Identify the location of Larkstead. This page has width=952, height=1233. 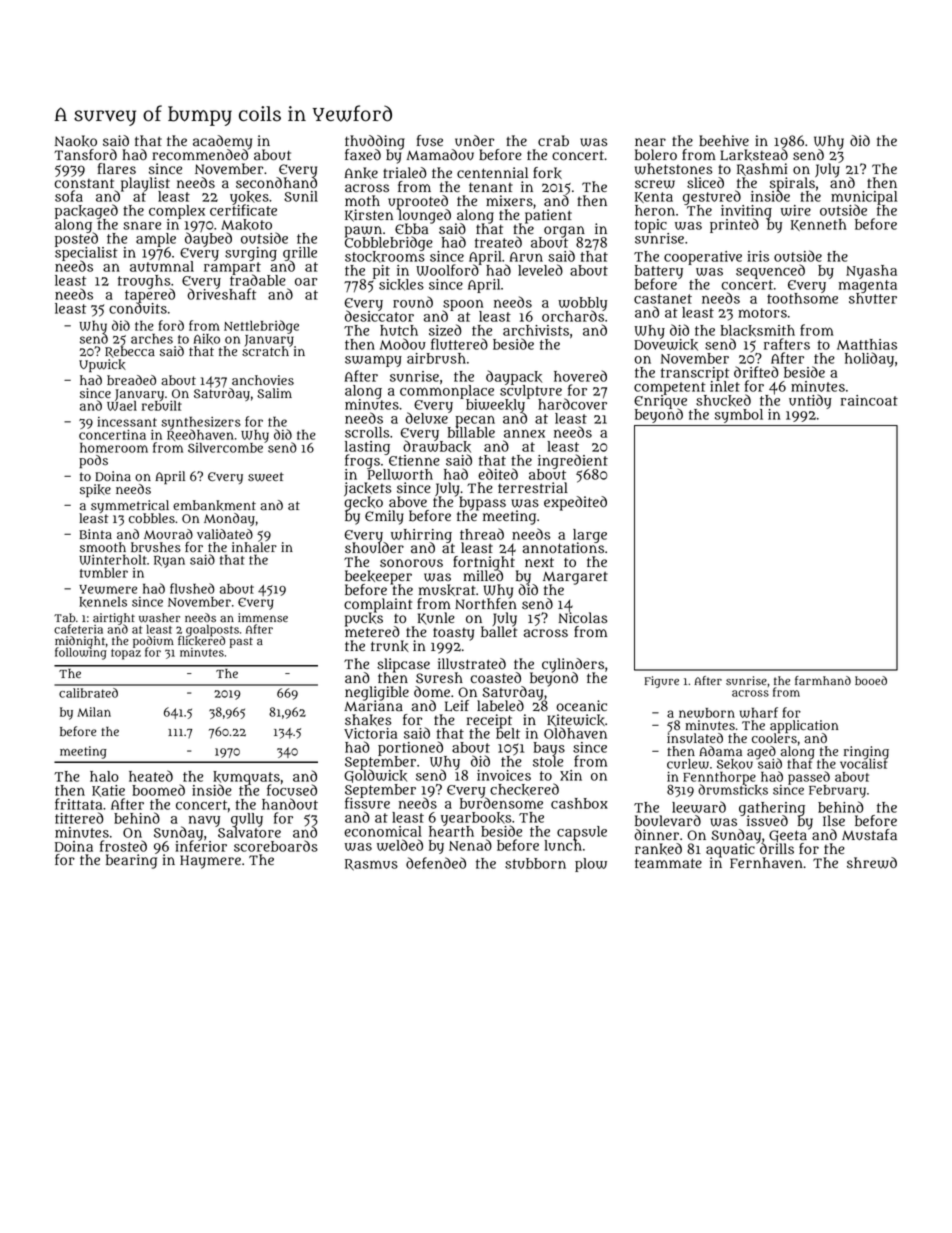
(754, 155).
